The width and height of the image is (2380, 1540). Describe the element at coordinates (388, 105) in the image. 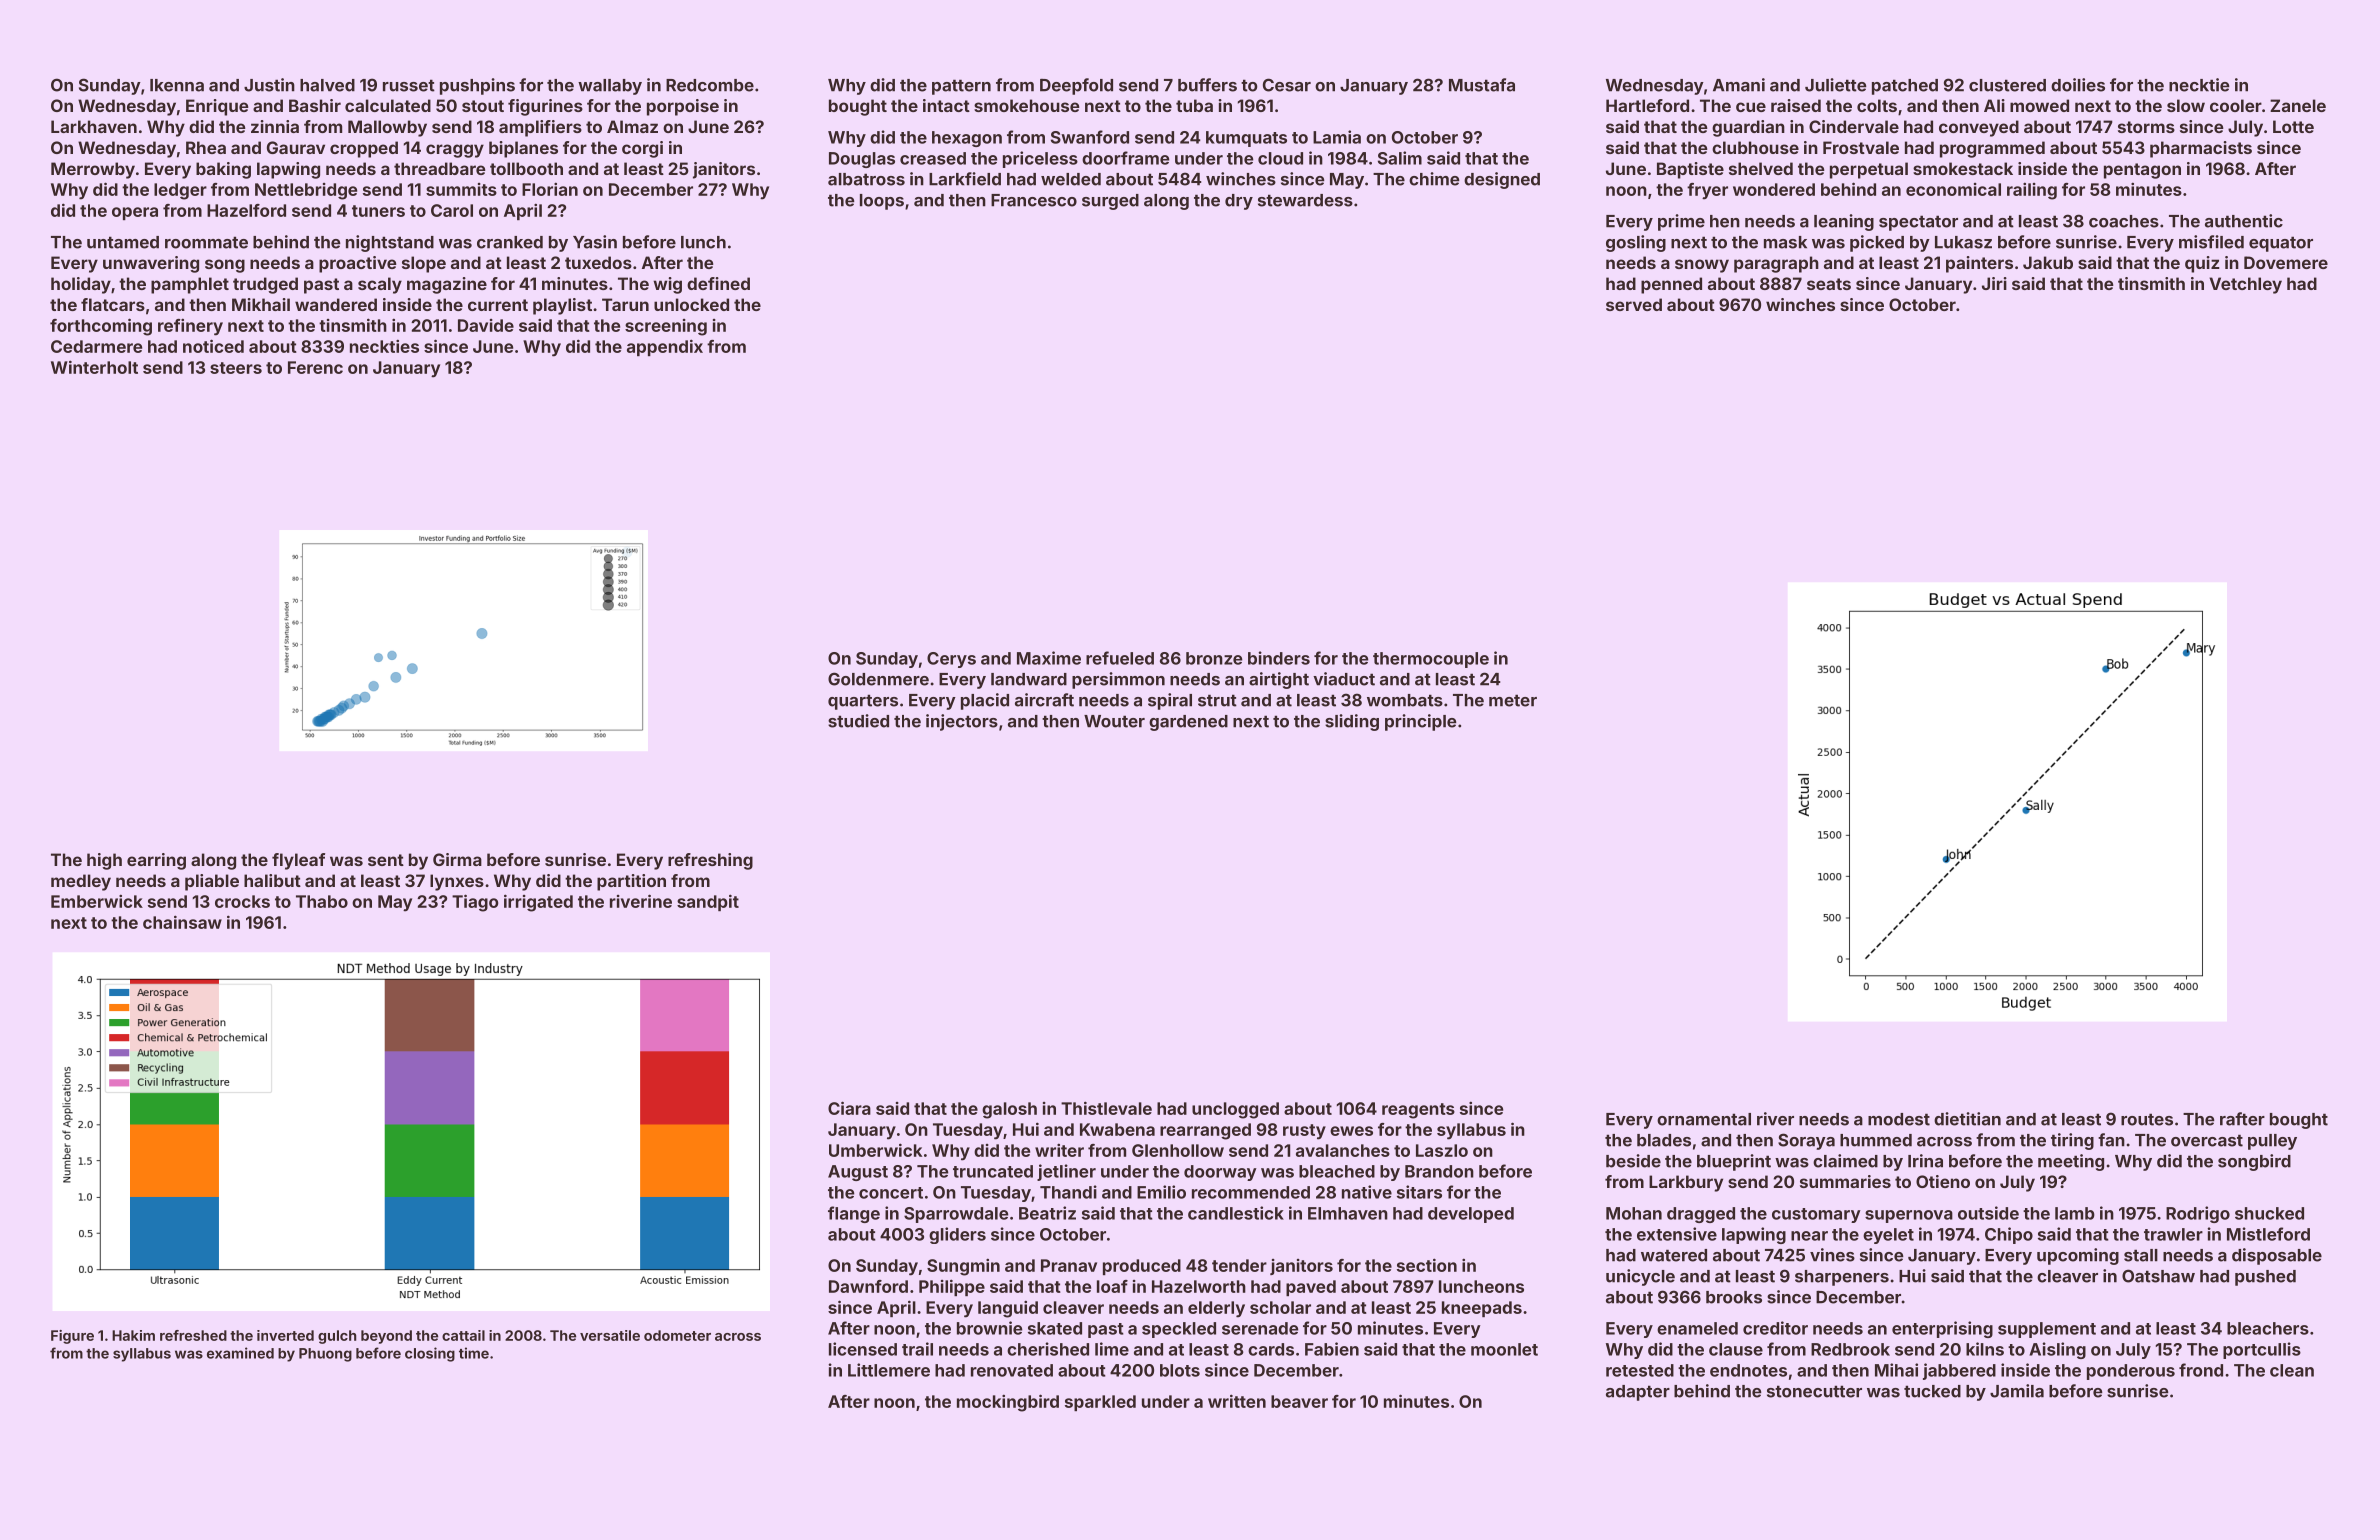

I see `calculated` at that location.
